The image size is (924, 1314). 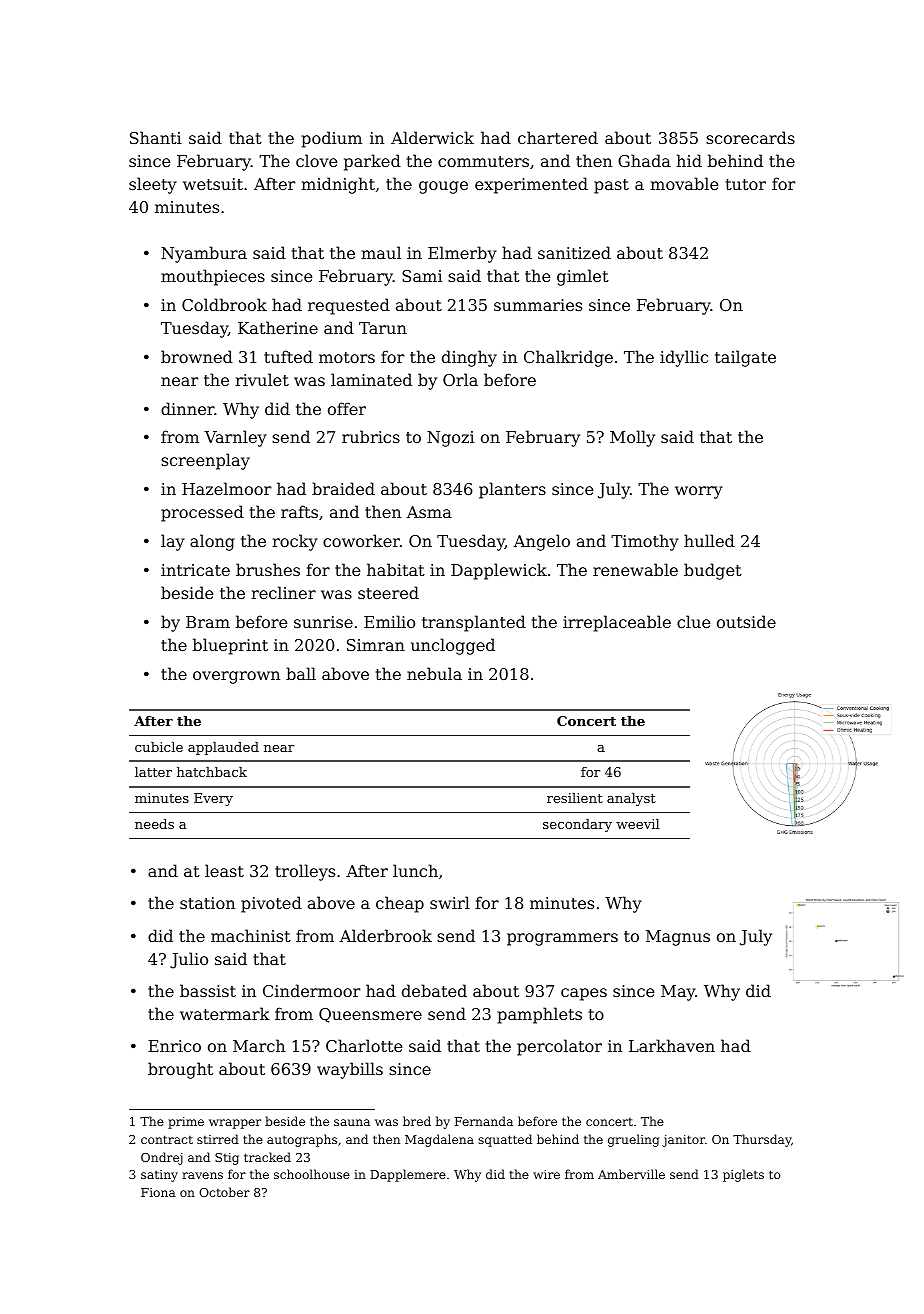 What do you see at coordinates (617, 623) in the image?
I see `irreplaceable` at bounding box center [617, 623].
